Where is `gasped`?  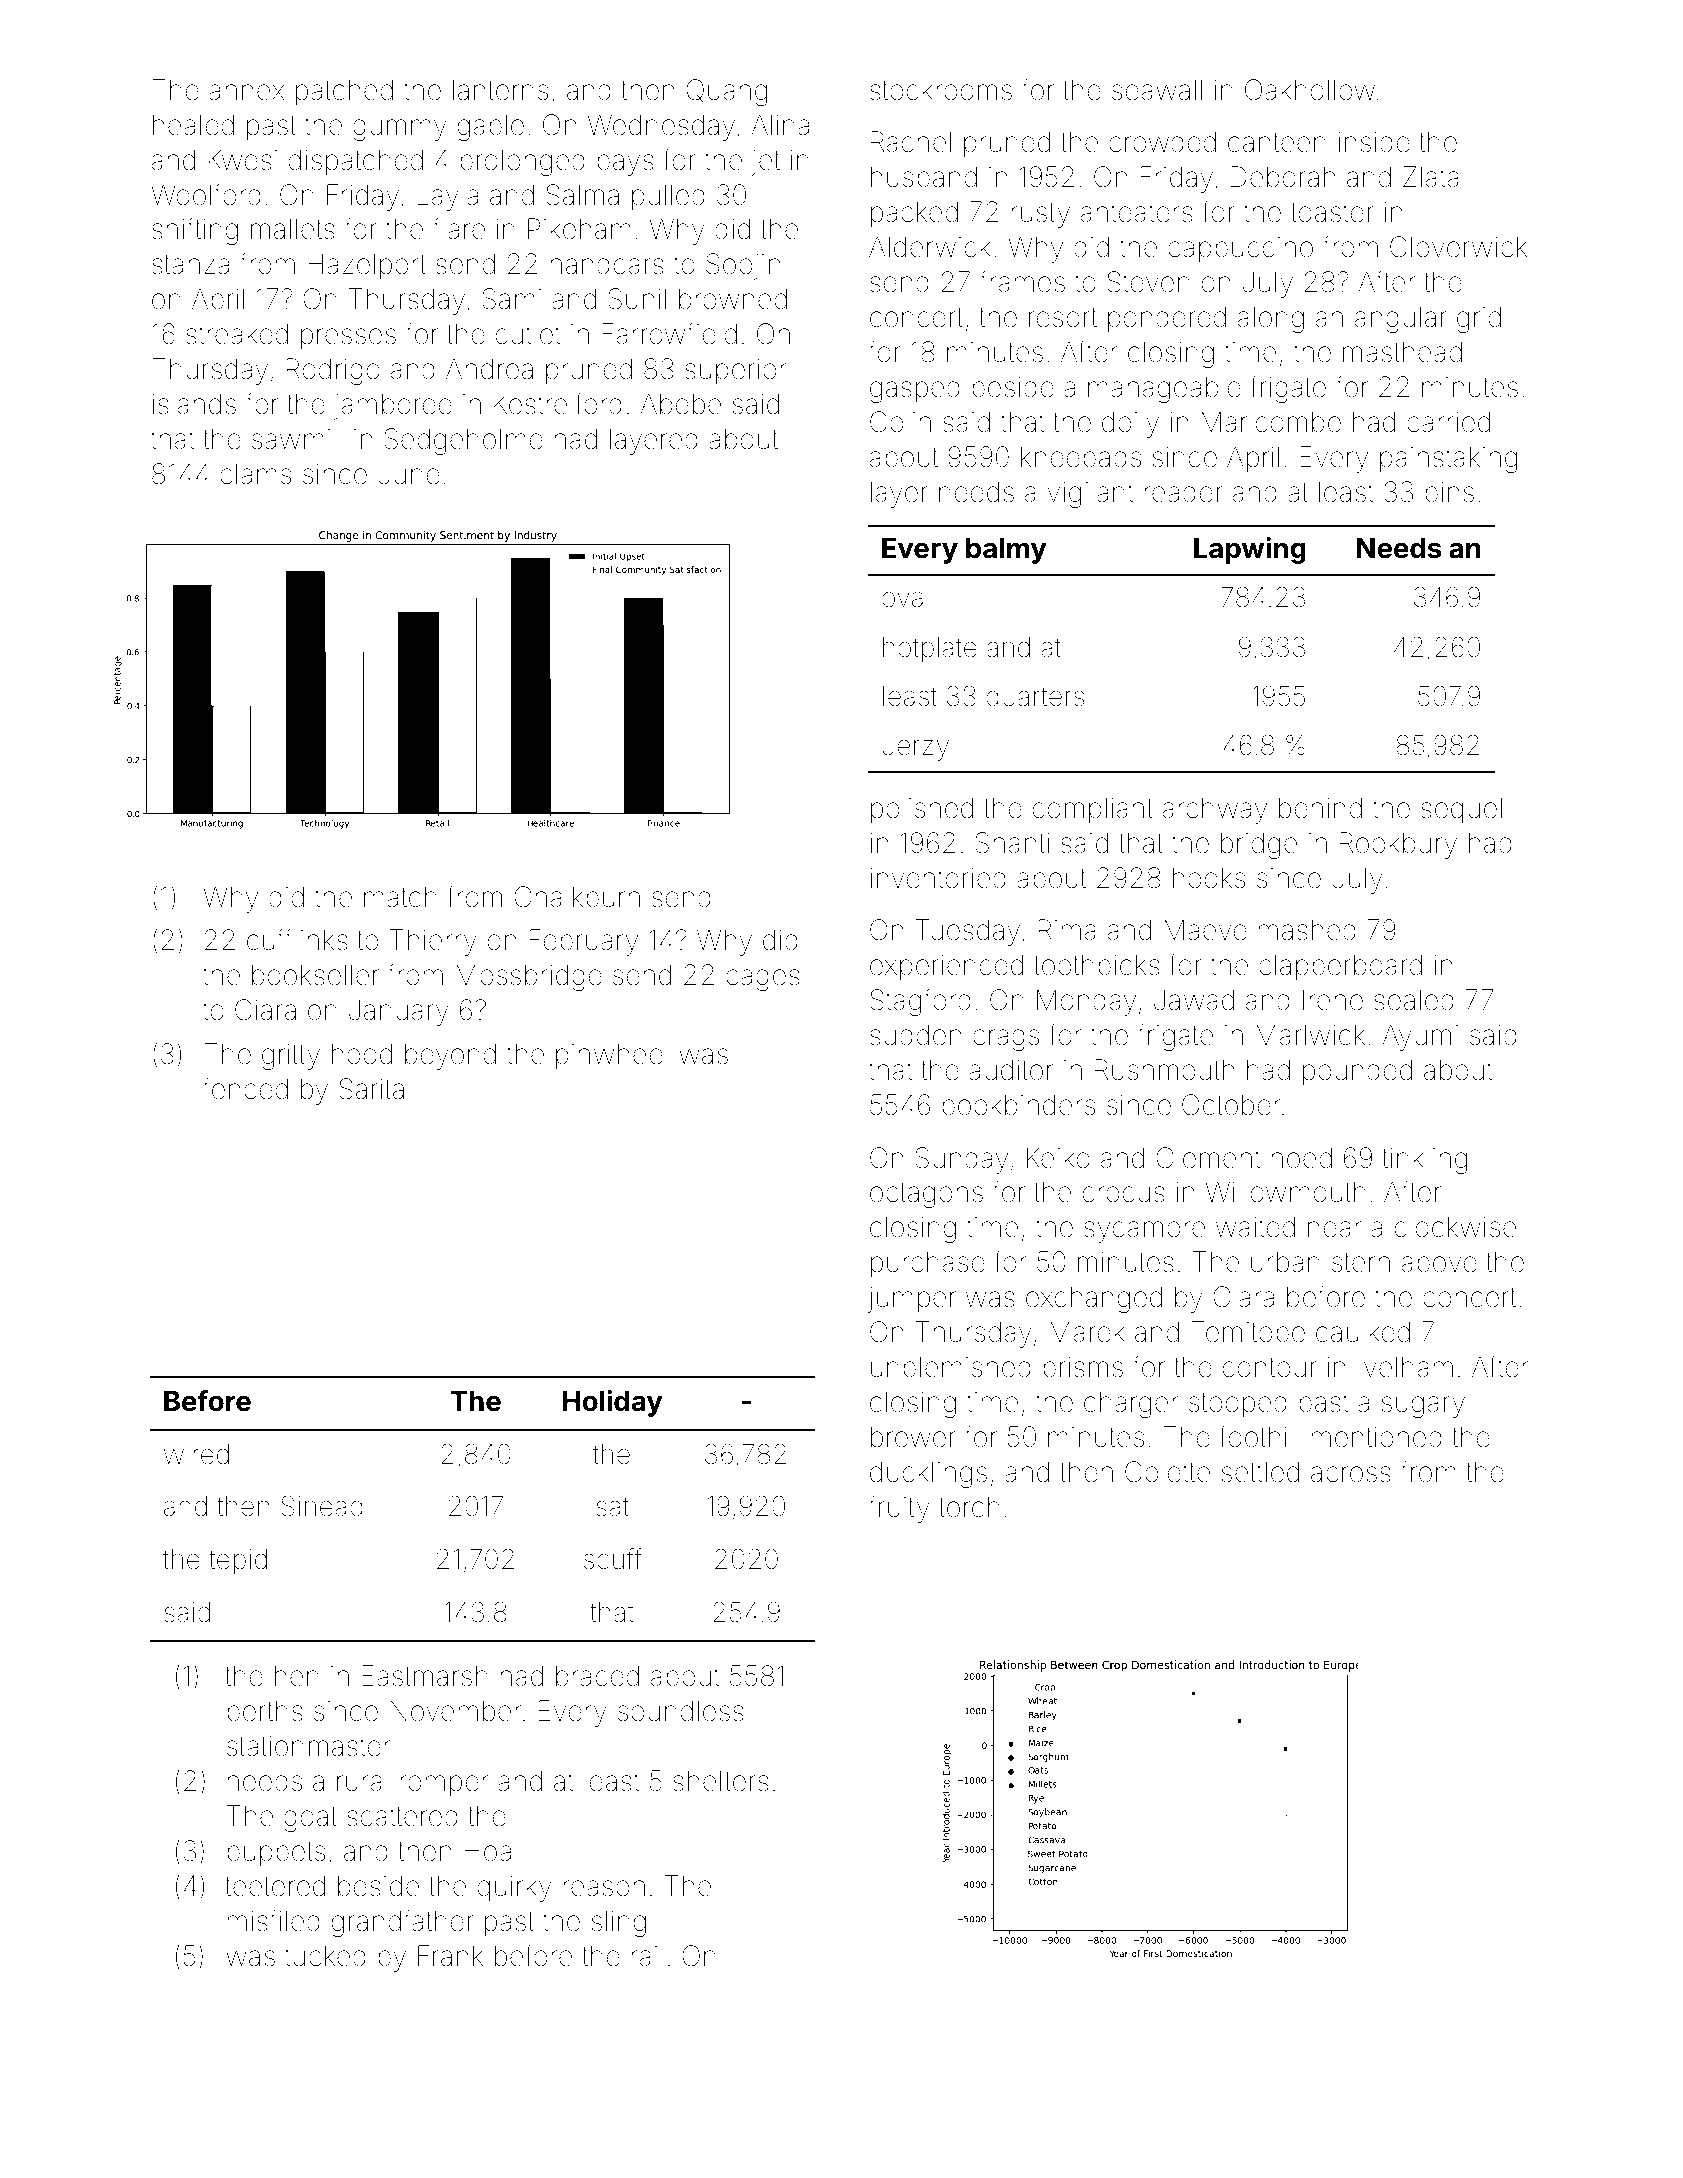 gasped is located at coordinates (915, 390).
